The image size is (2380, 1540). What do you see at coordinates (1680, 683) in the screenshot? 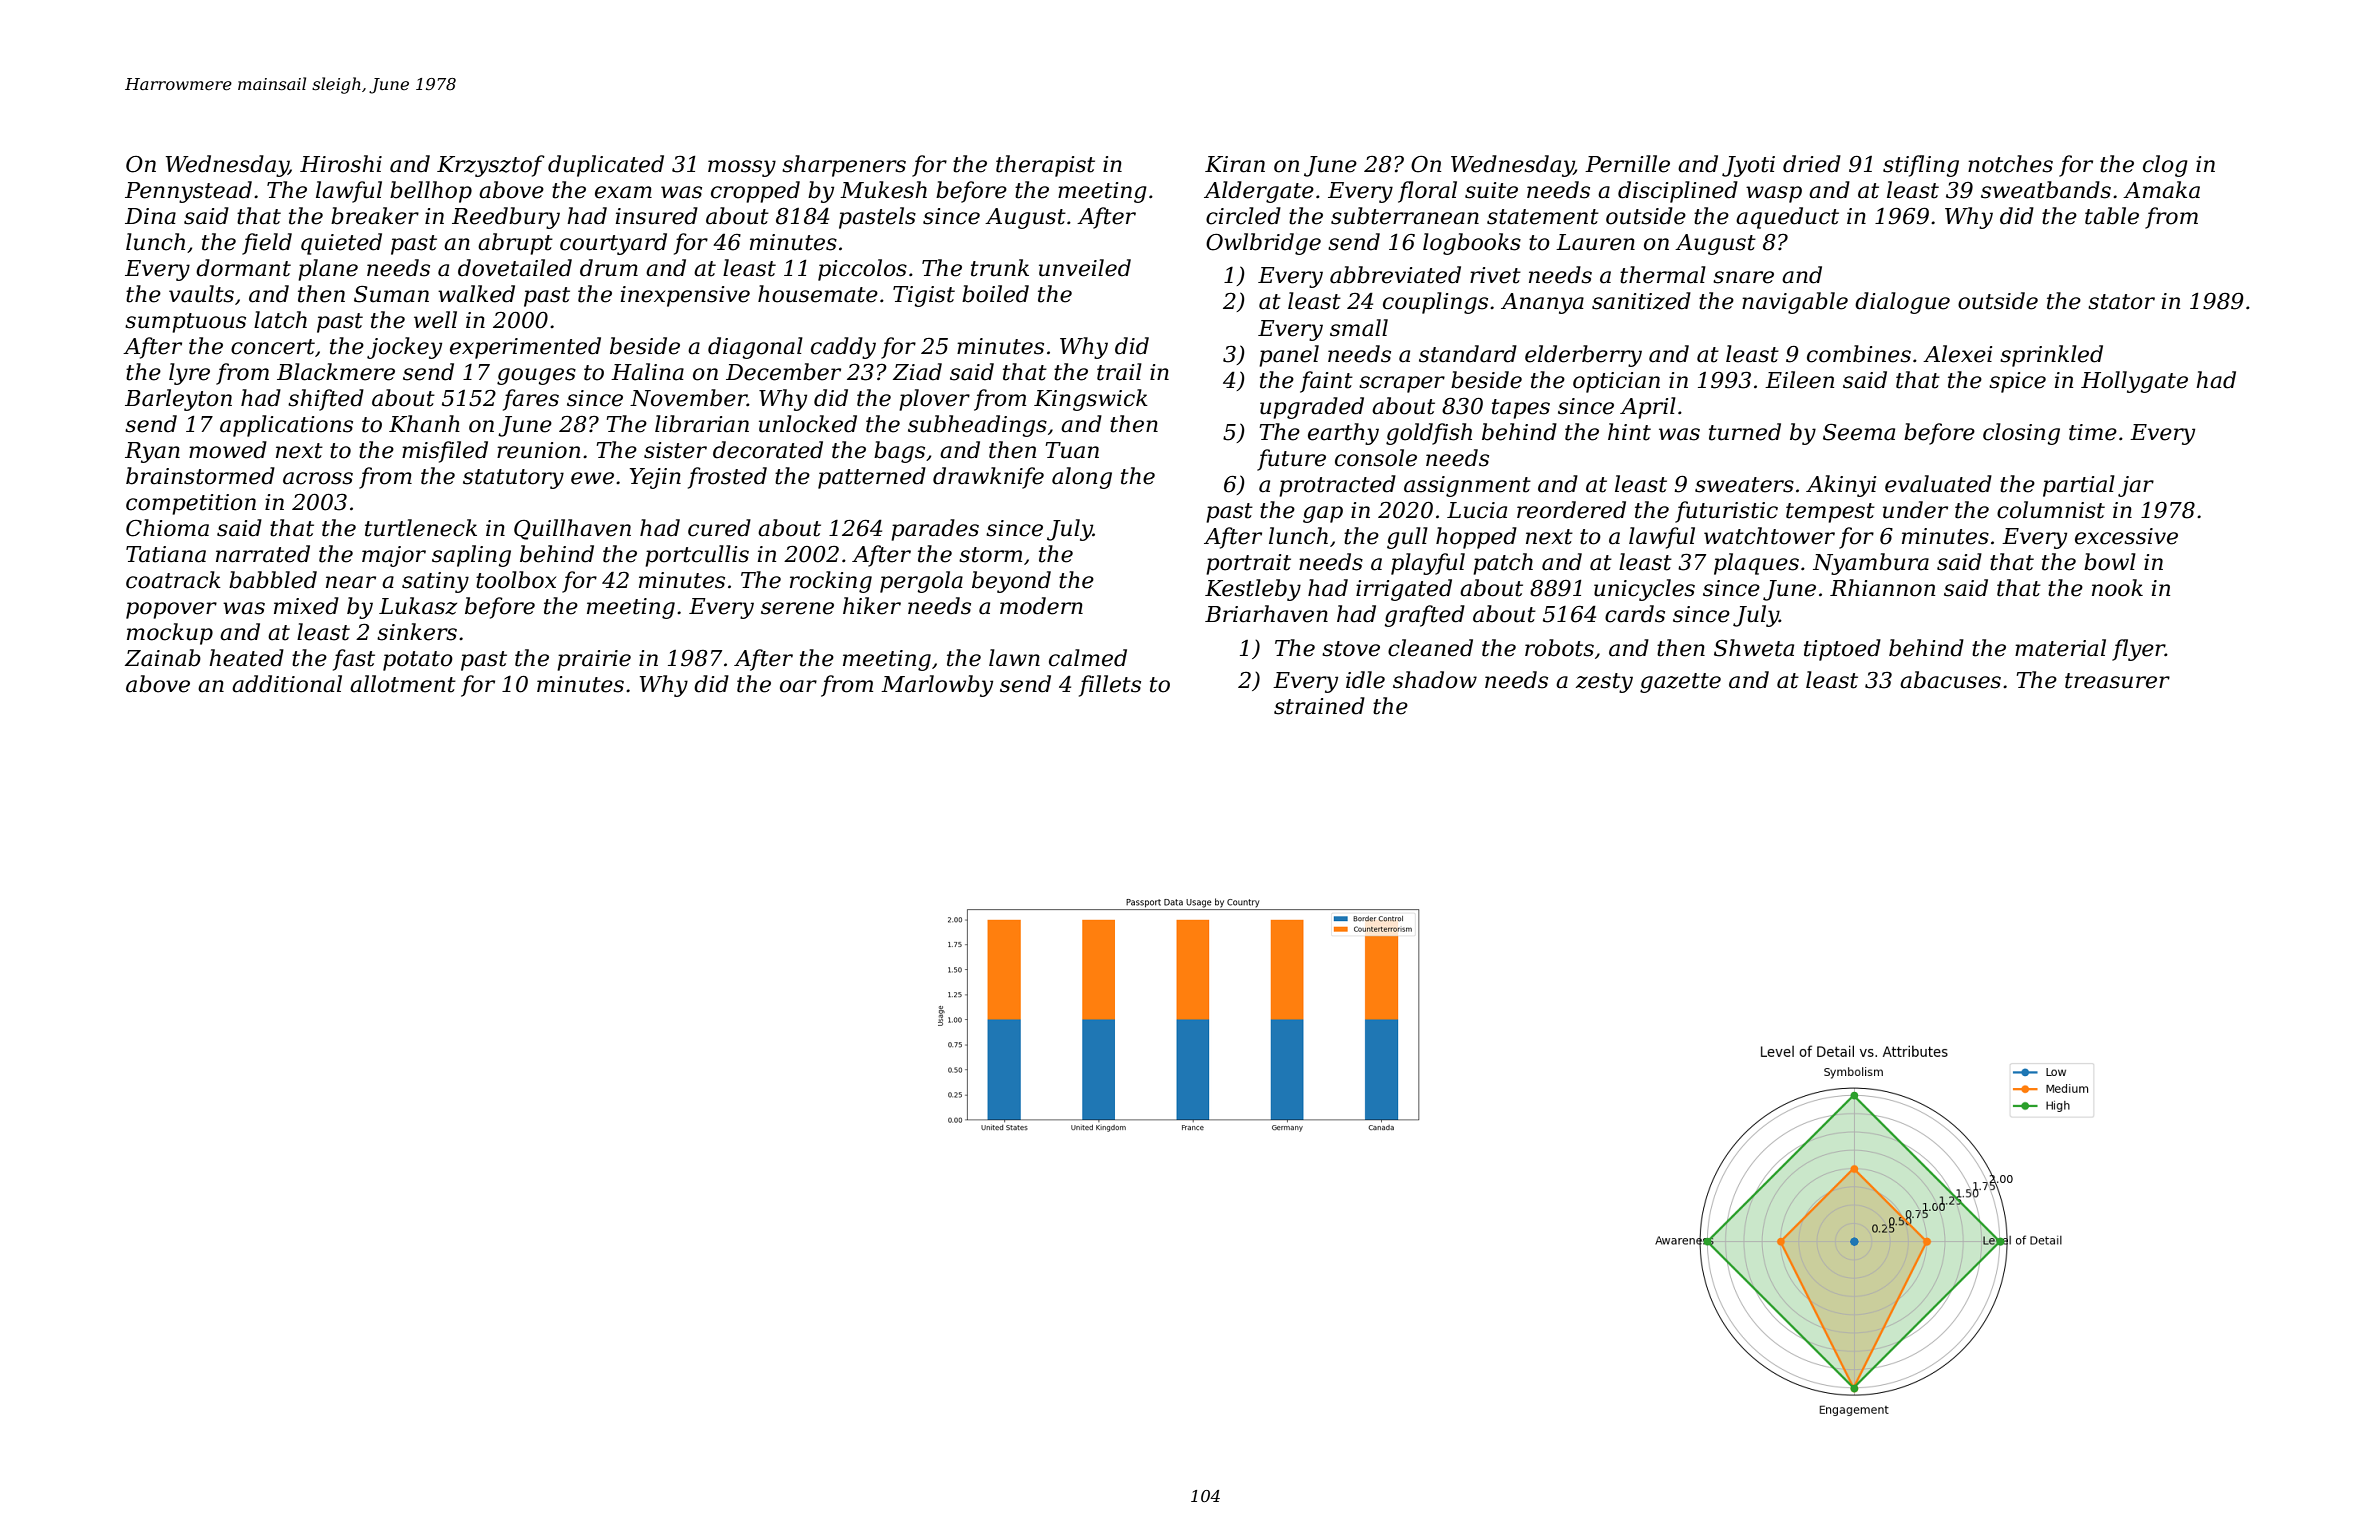
I see `gazette` at bounding box center [1680, 683].
